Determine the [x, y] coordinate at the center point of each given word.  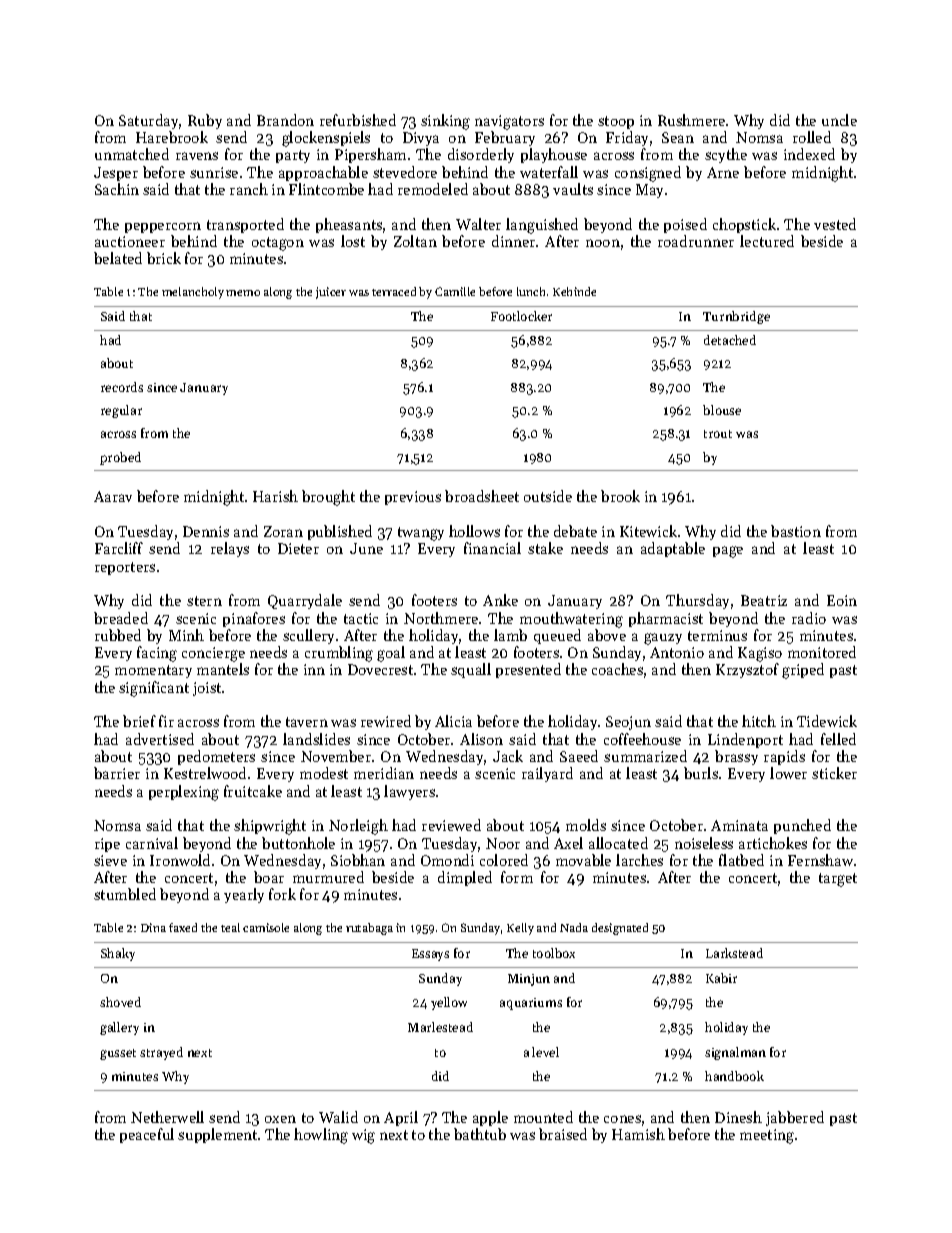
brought [328, 498]
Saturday [149, 121]
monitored [822, 652]
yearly [244, 895]
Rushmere [691, 120]
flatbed [741, 860]
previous [413, 498]
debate [575, 531]
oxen [280, 1119]
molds [586, 825]
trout [718, 434]
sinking [445, 122]
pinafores [254, 619]
